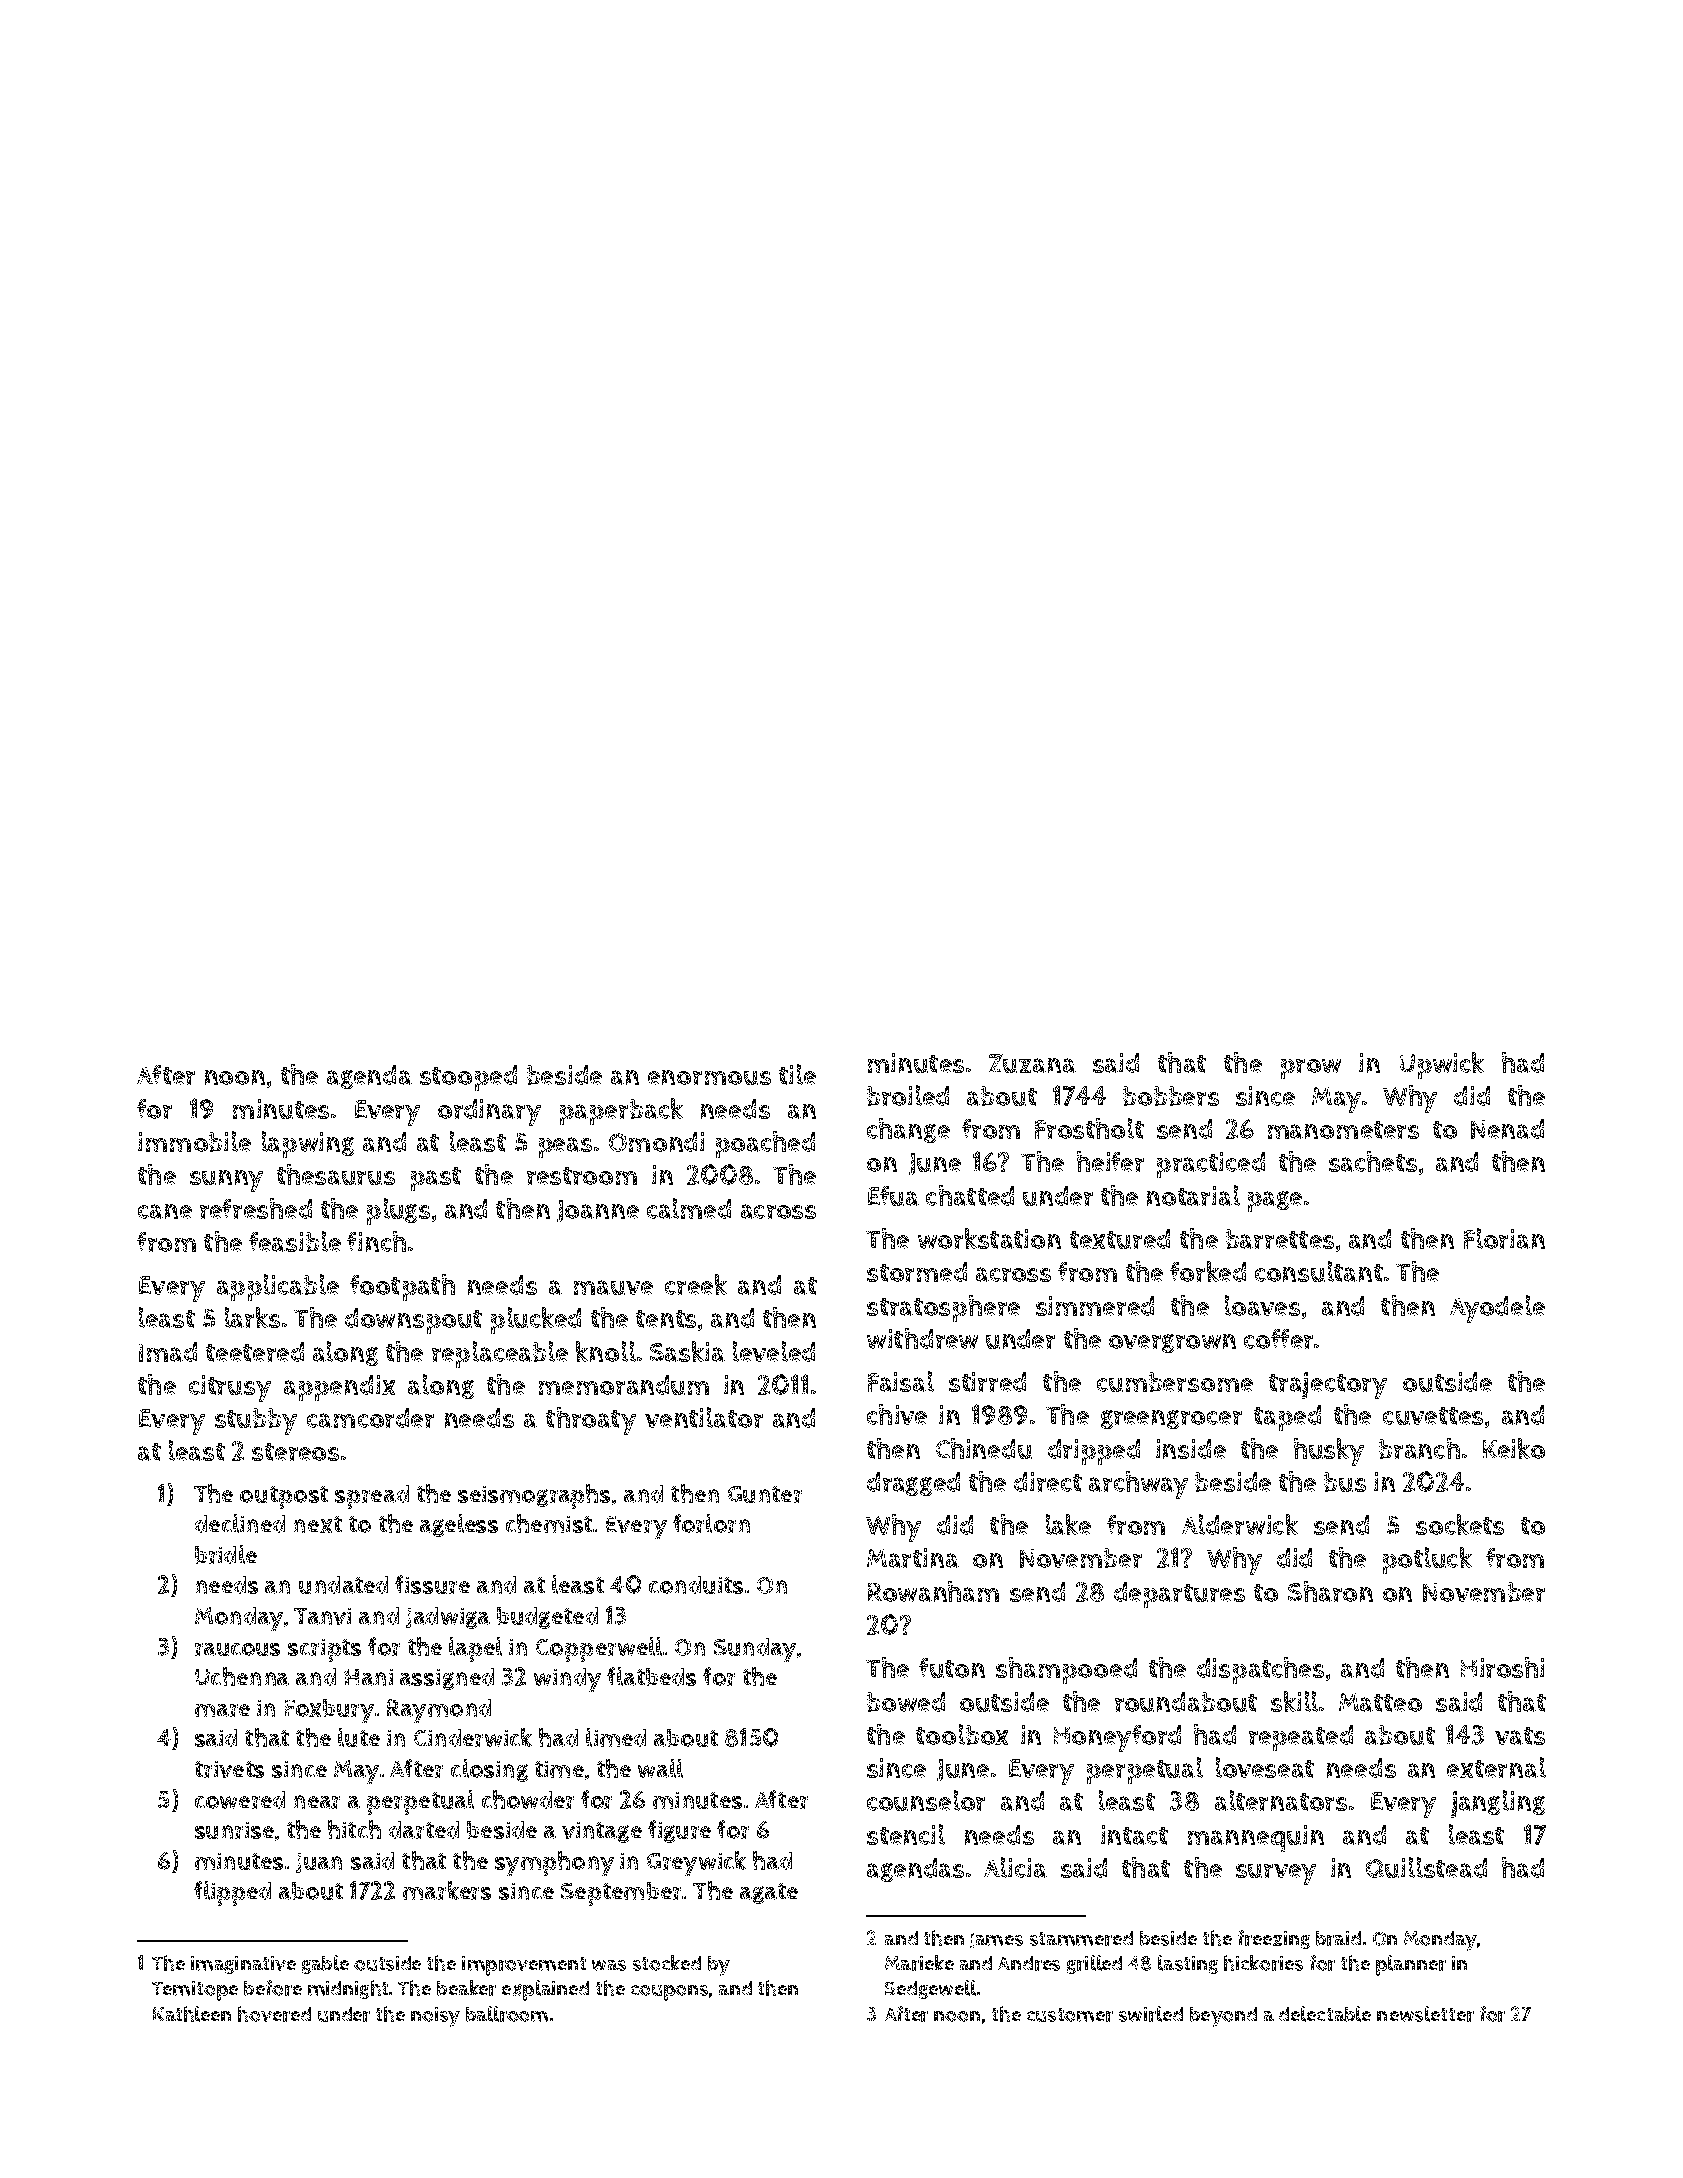 This screenshot has width=1683, height=2178. I want to click on sunrise, so click(234, 1830).
